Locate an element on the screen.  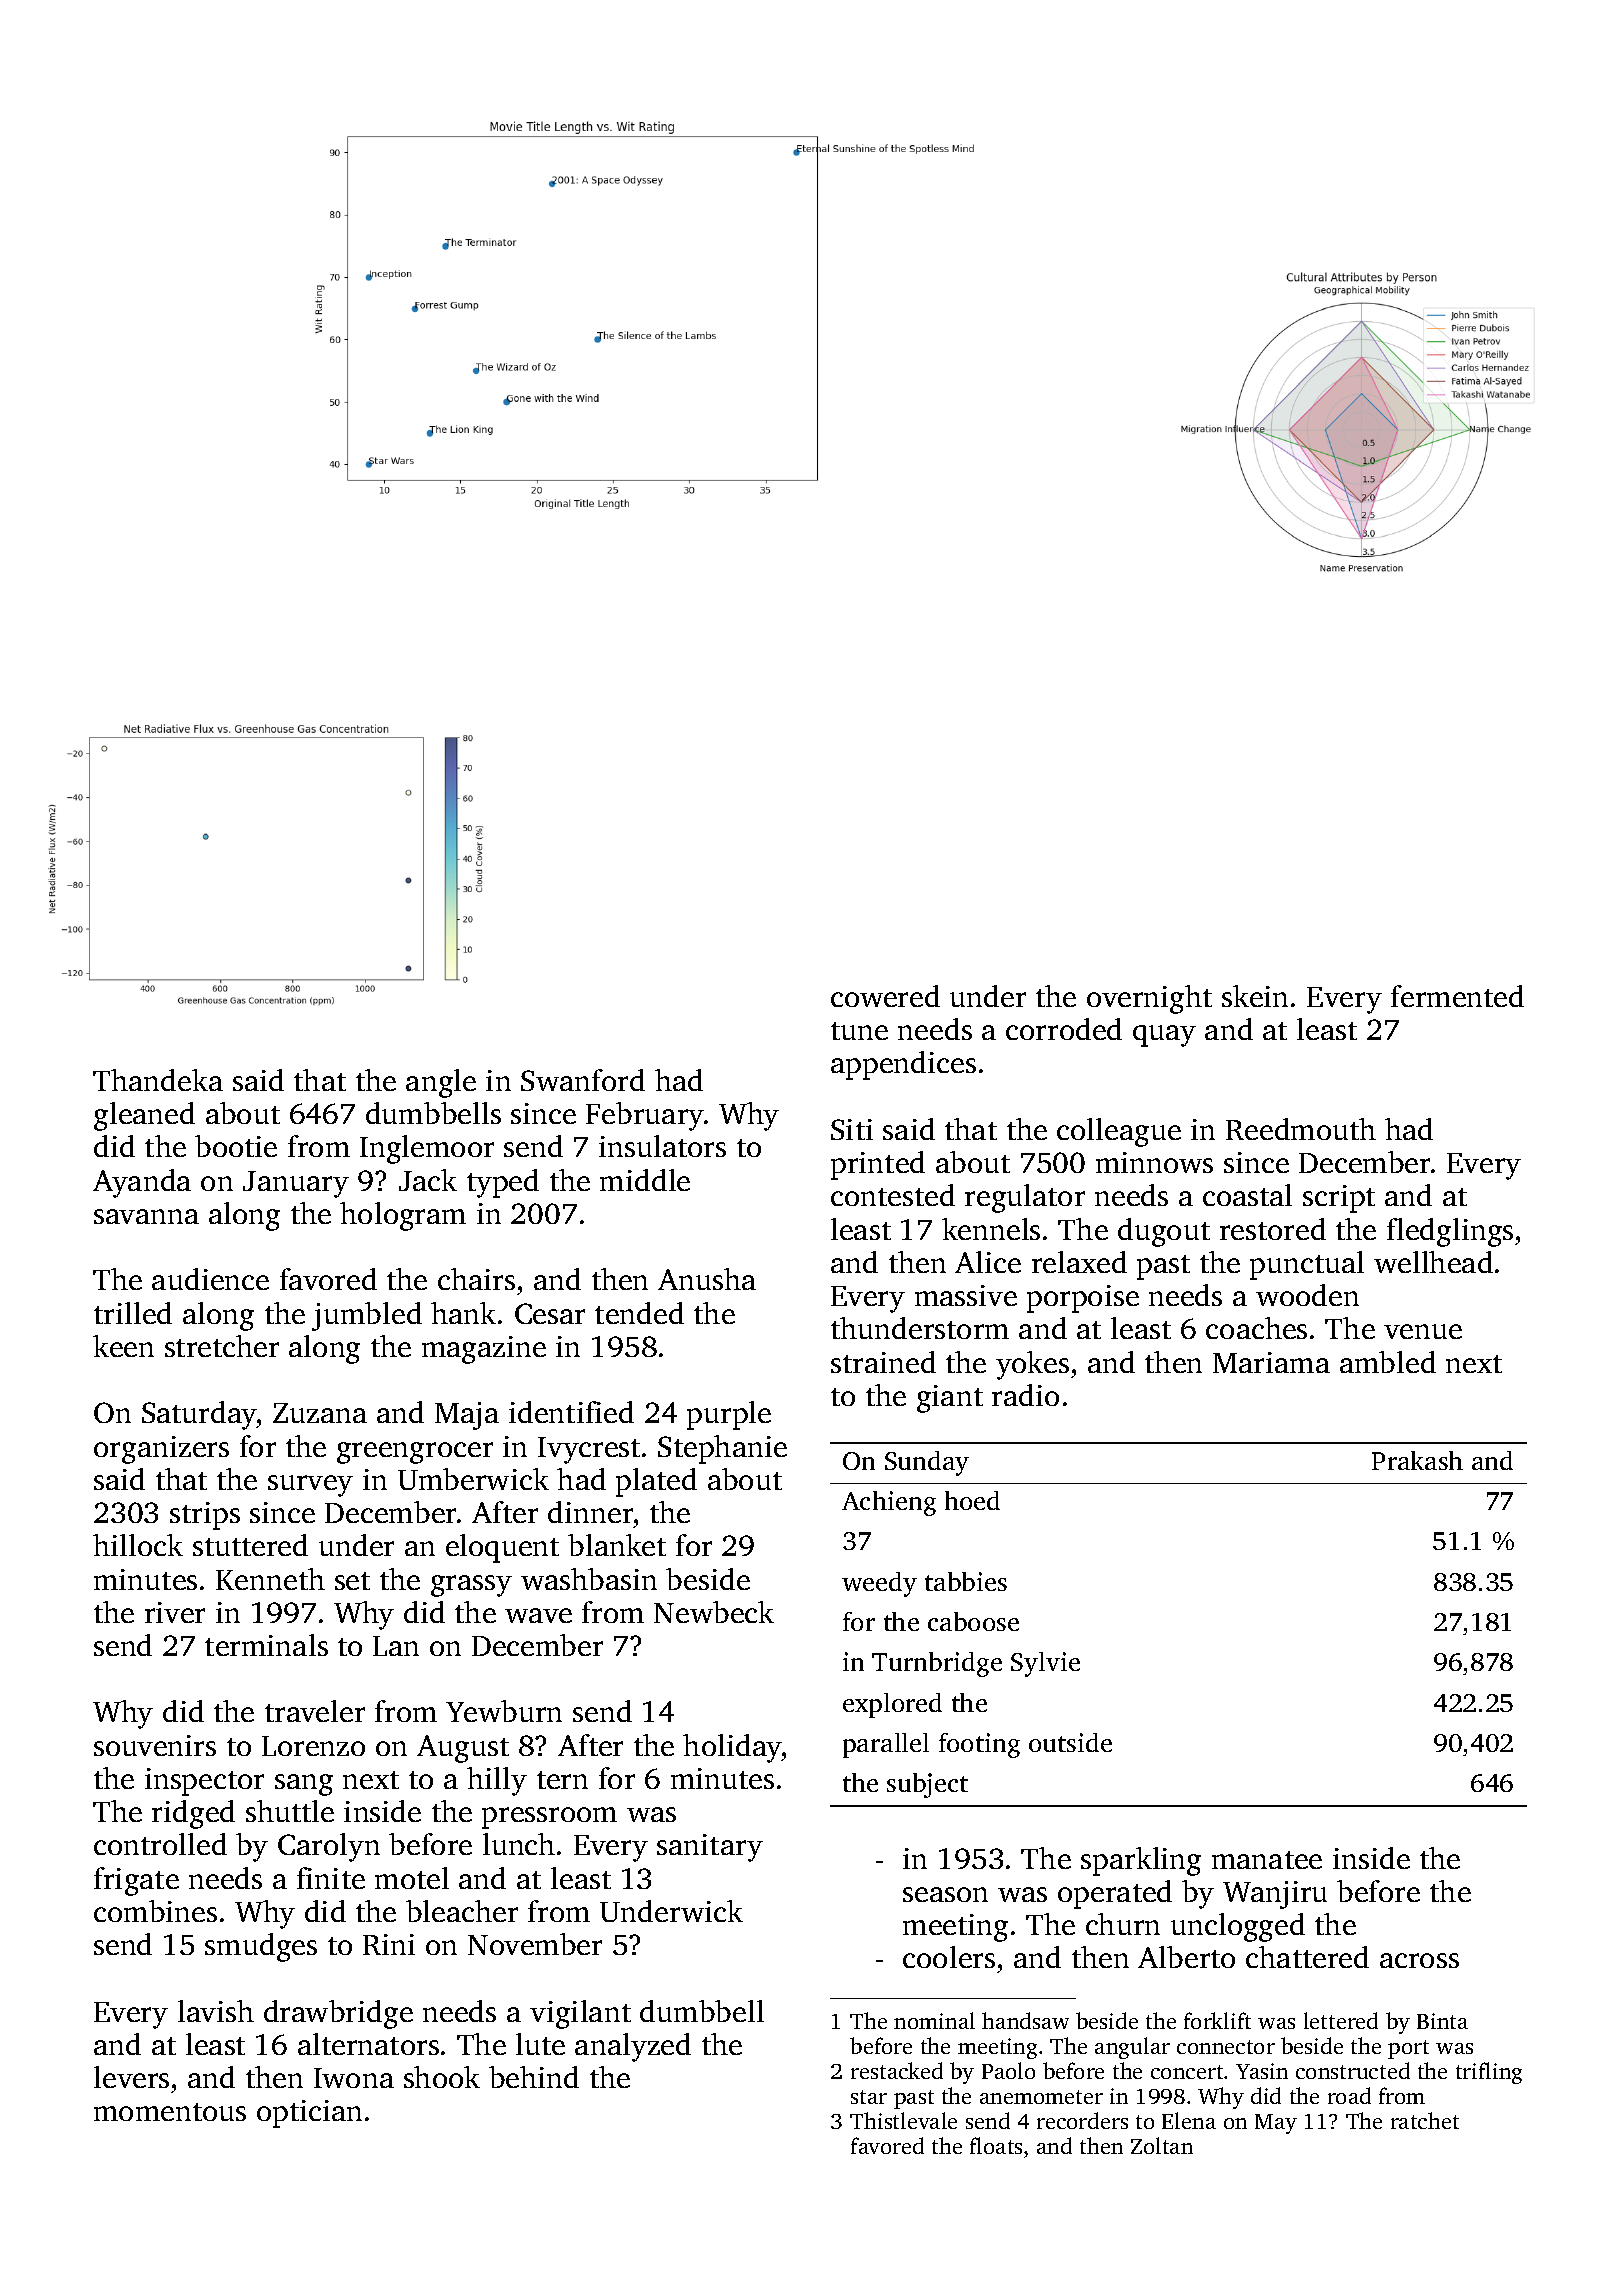
manatee is located at coordinates (1267, 1860).
